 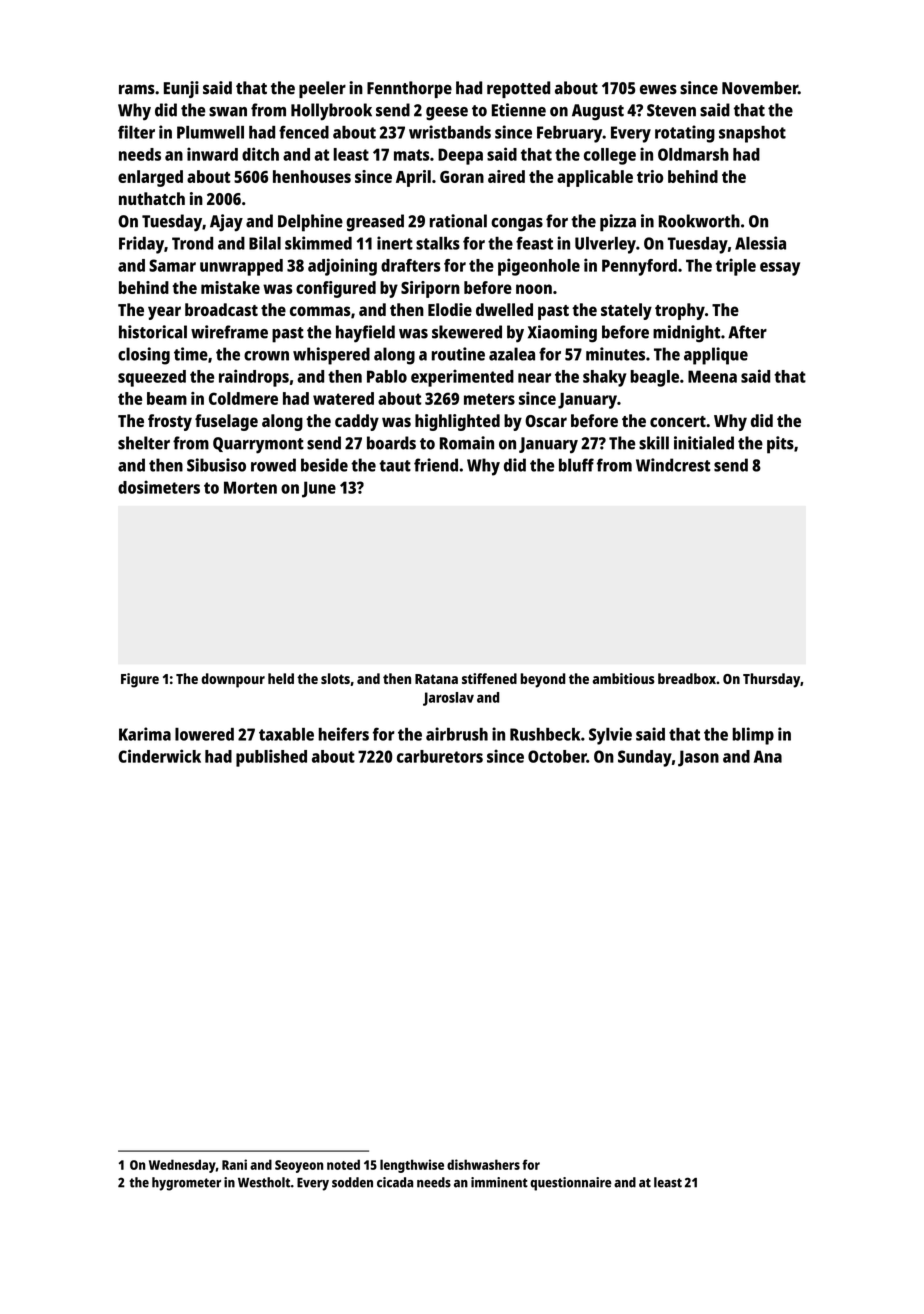 What do you see at coordinates (145, 734) in the document?
I see `Karima` at bounding box center [145, 734].
